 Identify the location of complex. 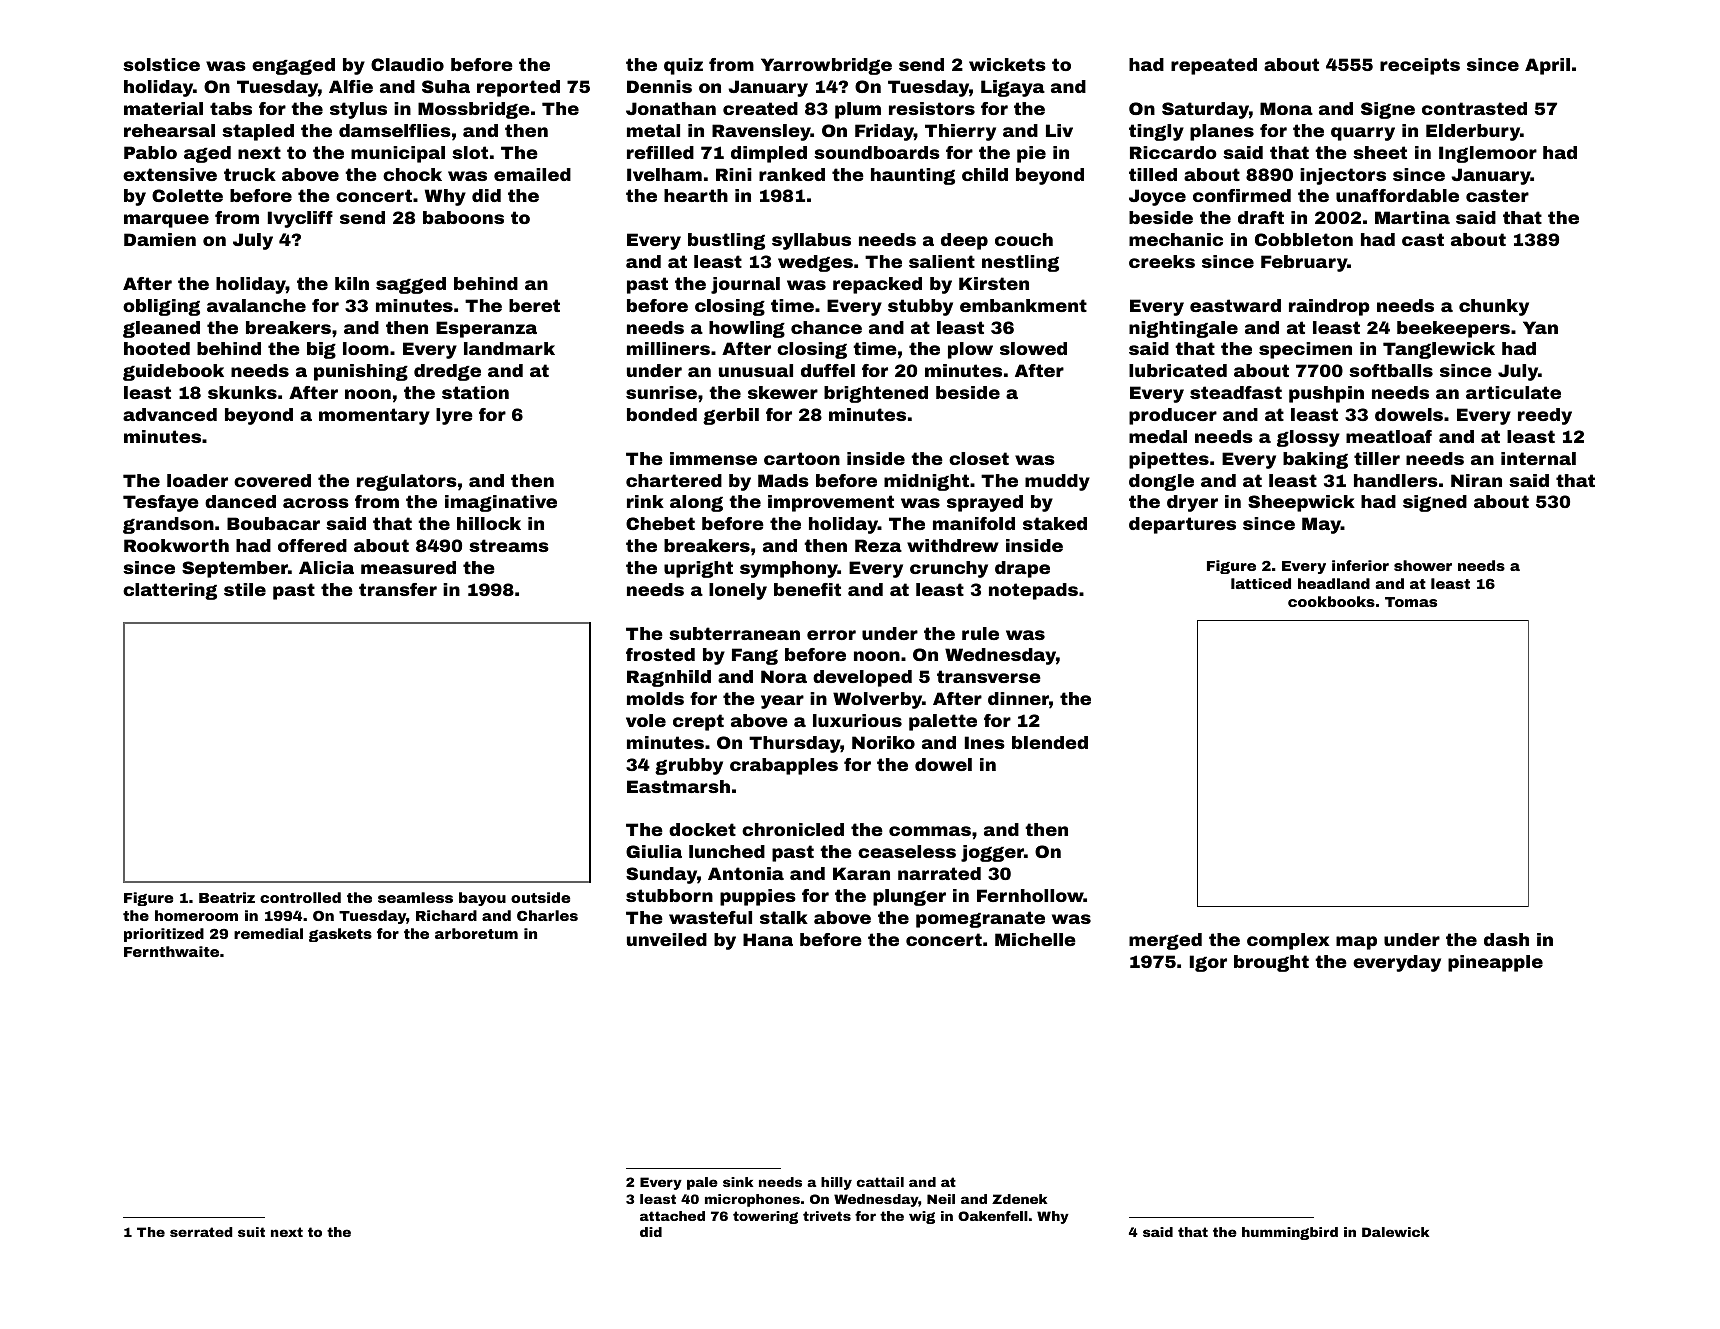
(1288, 941).
